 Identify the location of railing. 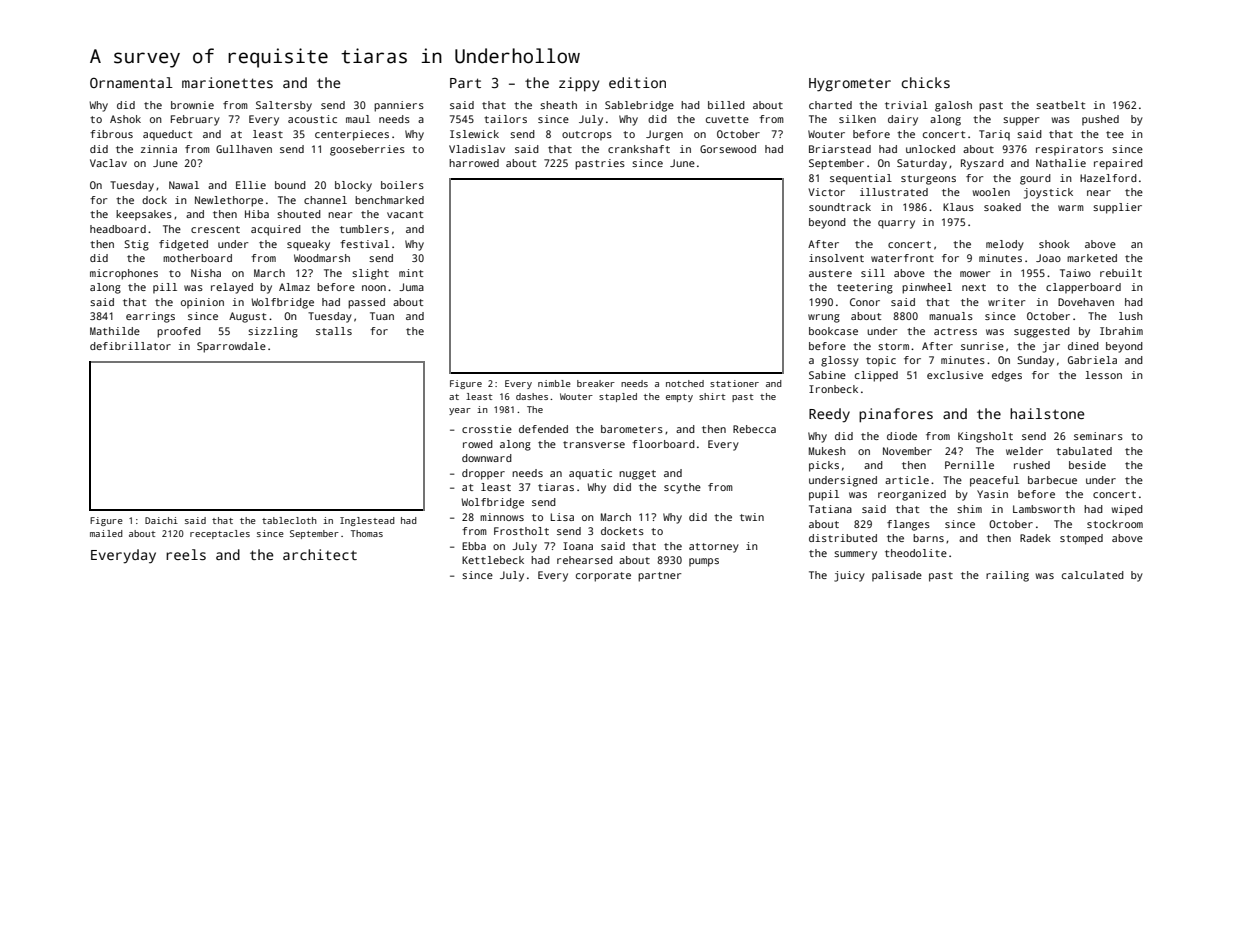
(1007, 576).
